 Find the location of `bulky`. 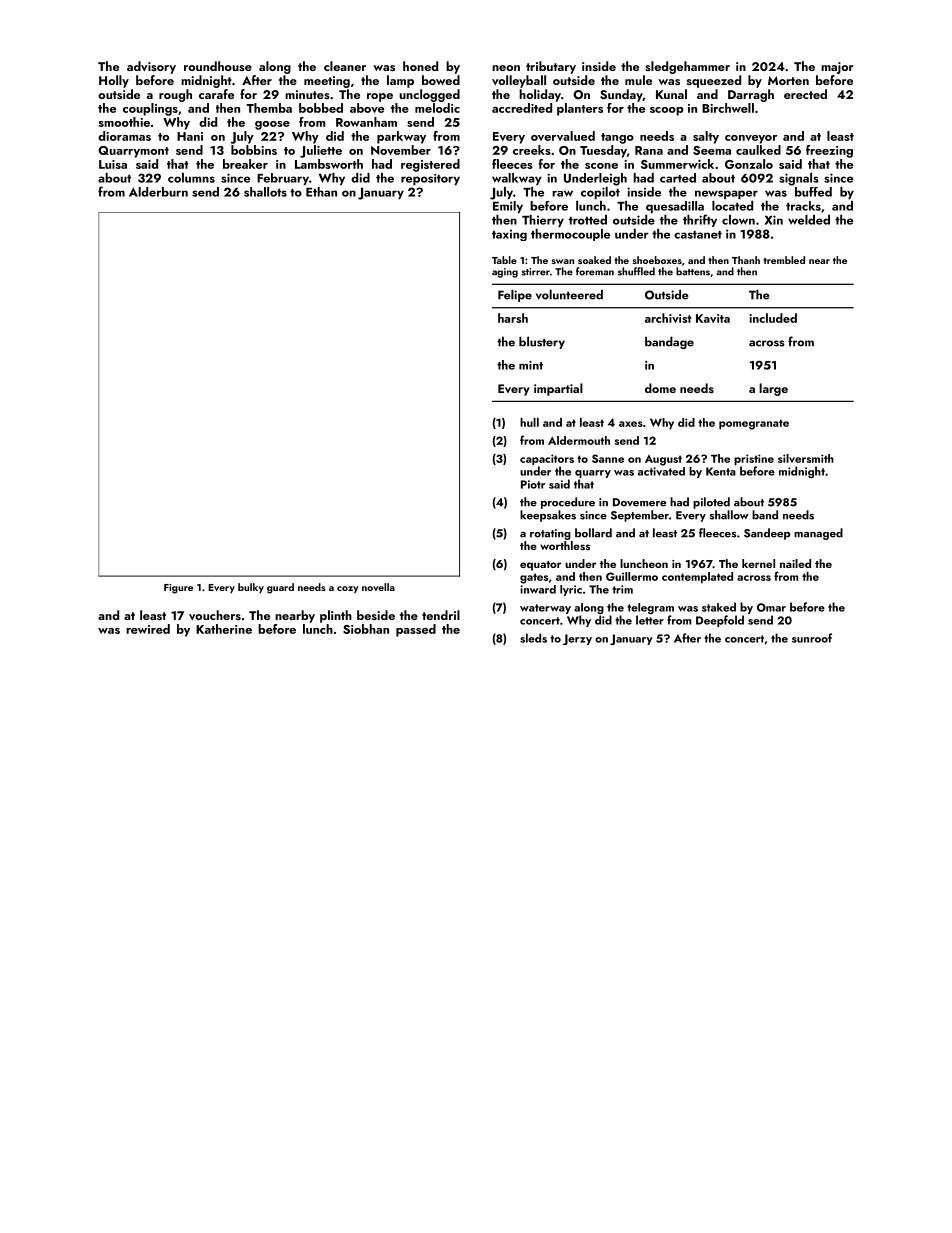

bulky is located at coordinates (251, 588).
